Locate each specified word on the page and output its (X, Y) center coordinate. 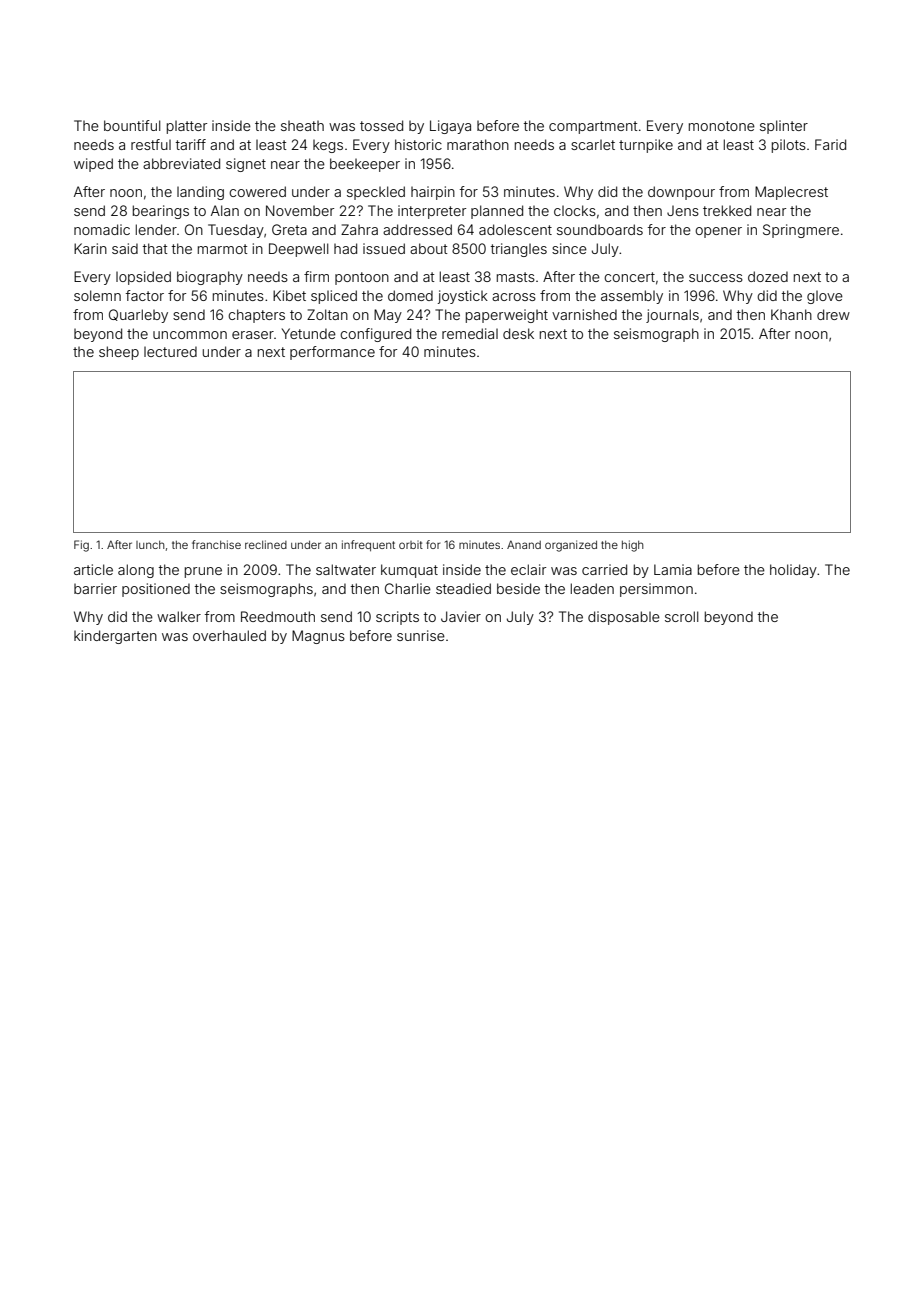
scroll (682, 616)
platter (187, 127)
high (632, 546)
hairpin (433, 193)
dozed (768, 276)
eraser (253, 335)
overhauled (229, 635)
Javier (461, 616)
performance (332, 353)
